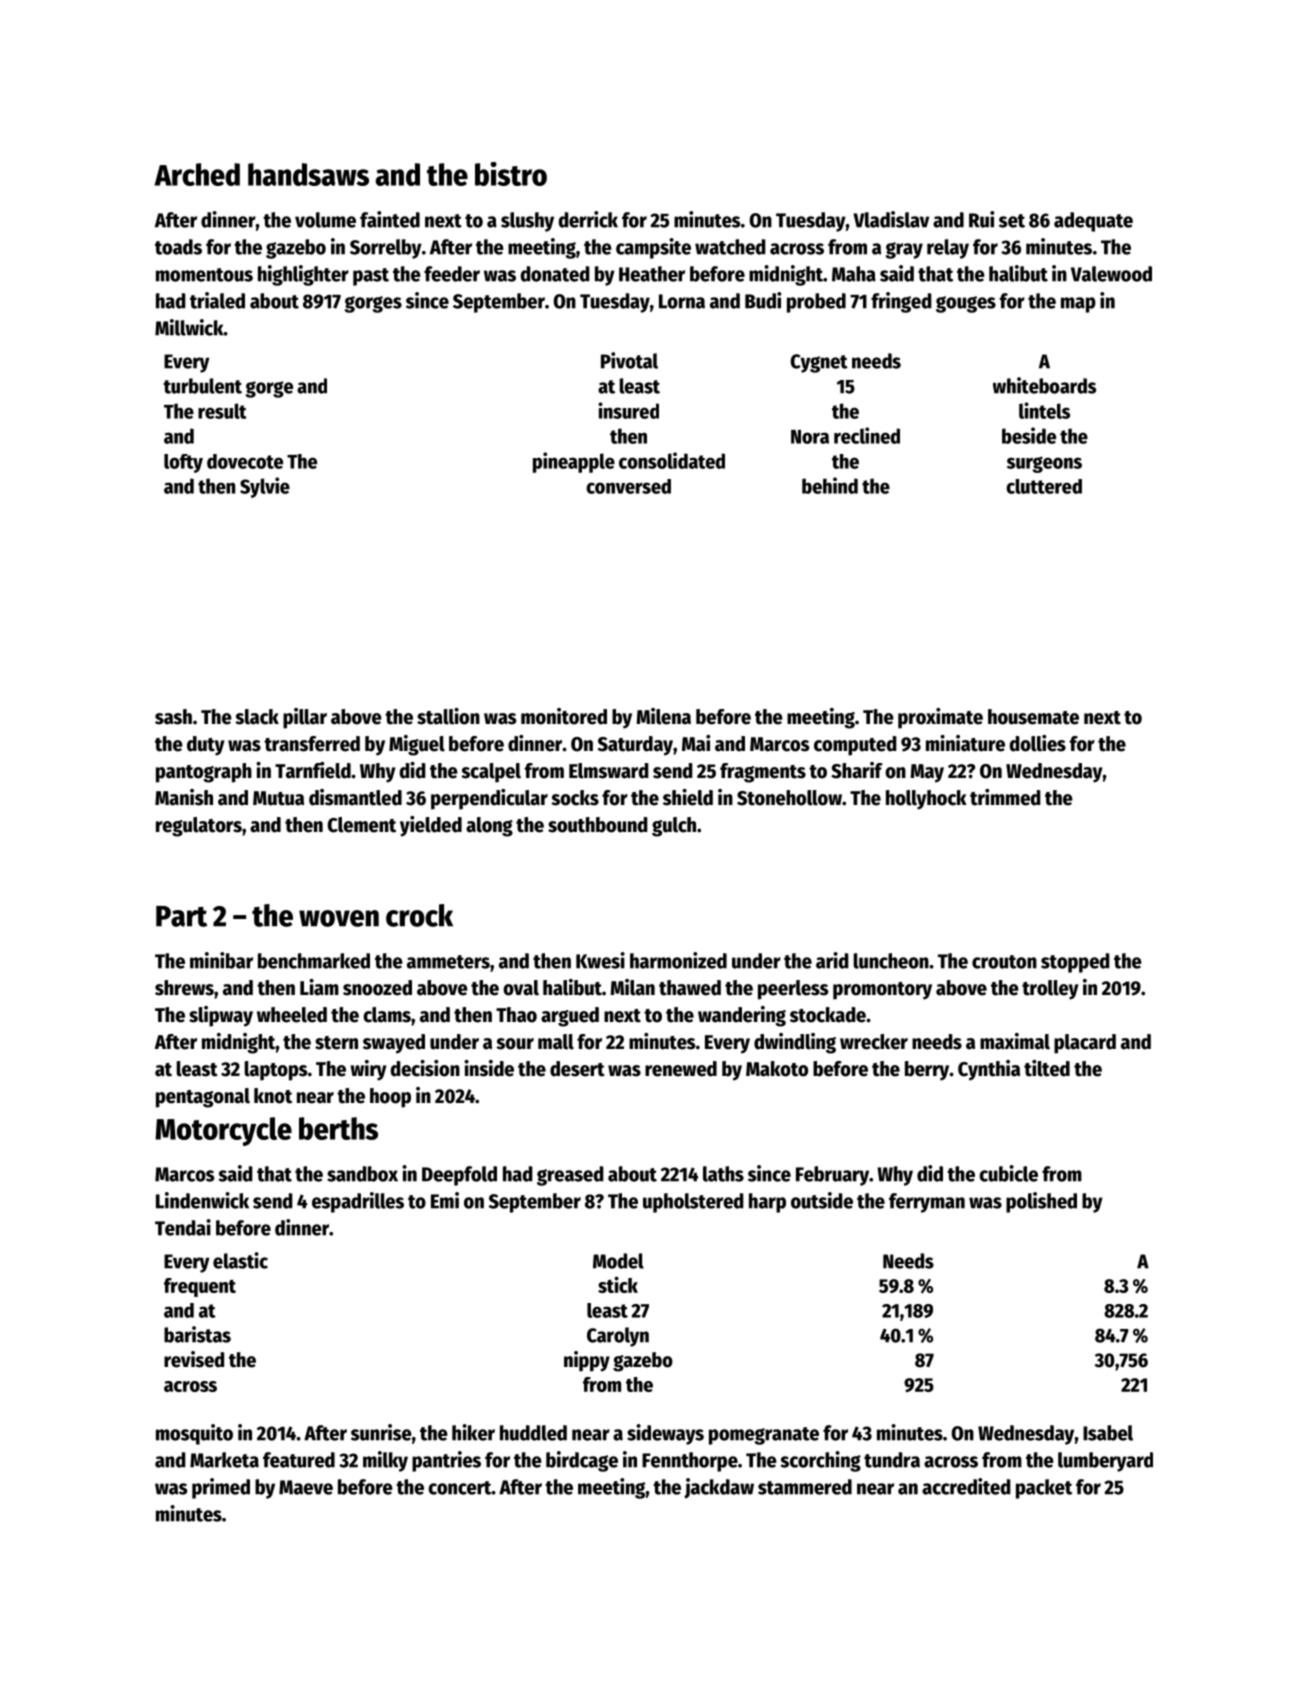 The image size is (1312, 1698). Describe the element at coordinates (223, 1131) in the page. I see `Motorcycle` at that location.
